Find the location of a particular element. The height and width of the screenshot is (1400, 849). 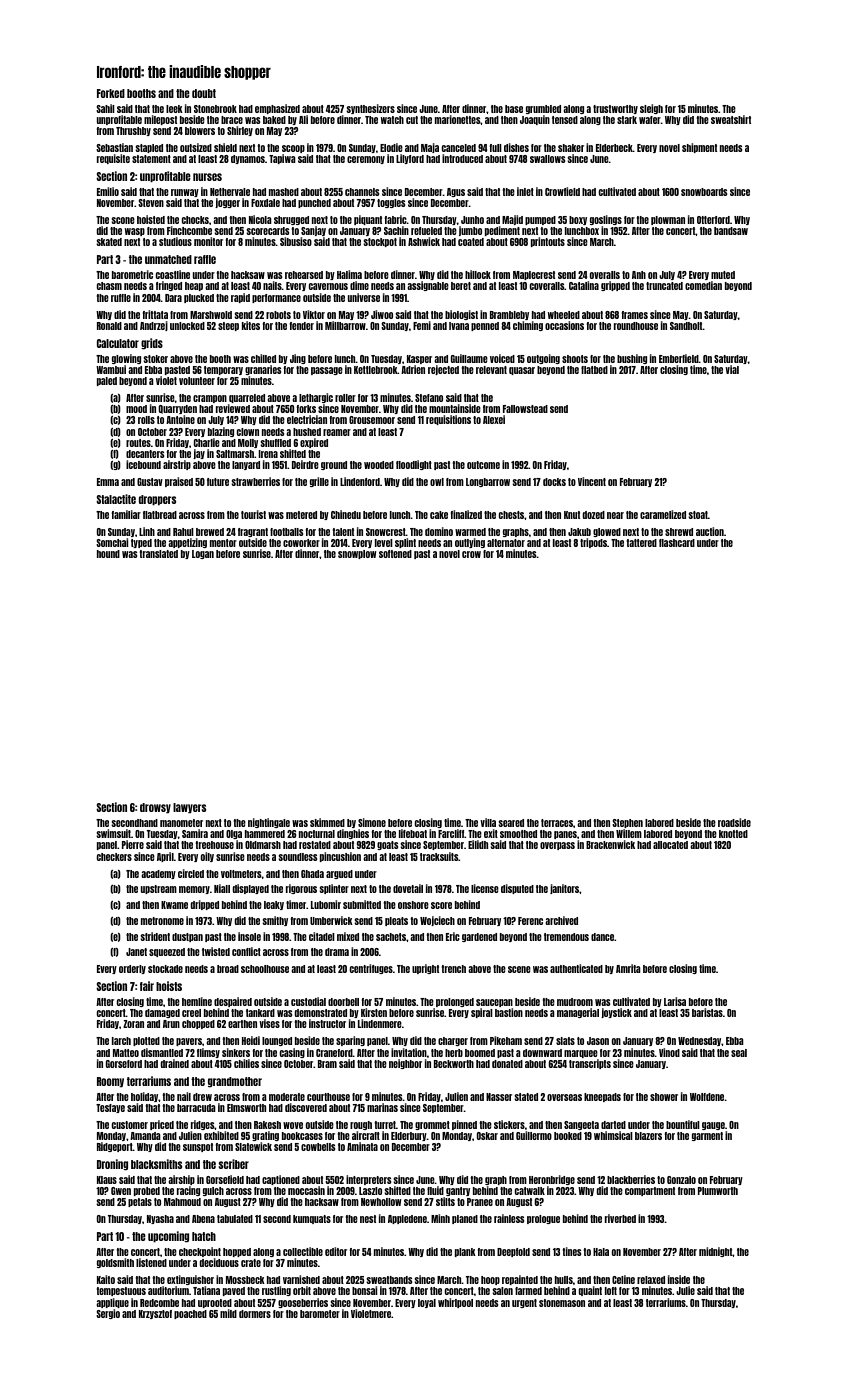

rehearsed is located at coordinates (304, 275).
